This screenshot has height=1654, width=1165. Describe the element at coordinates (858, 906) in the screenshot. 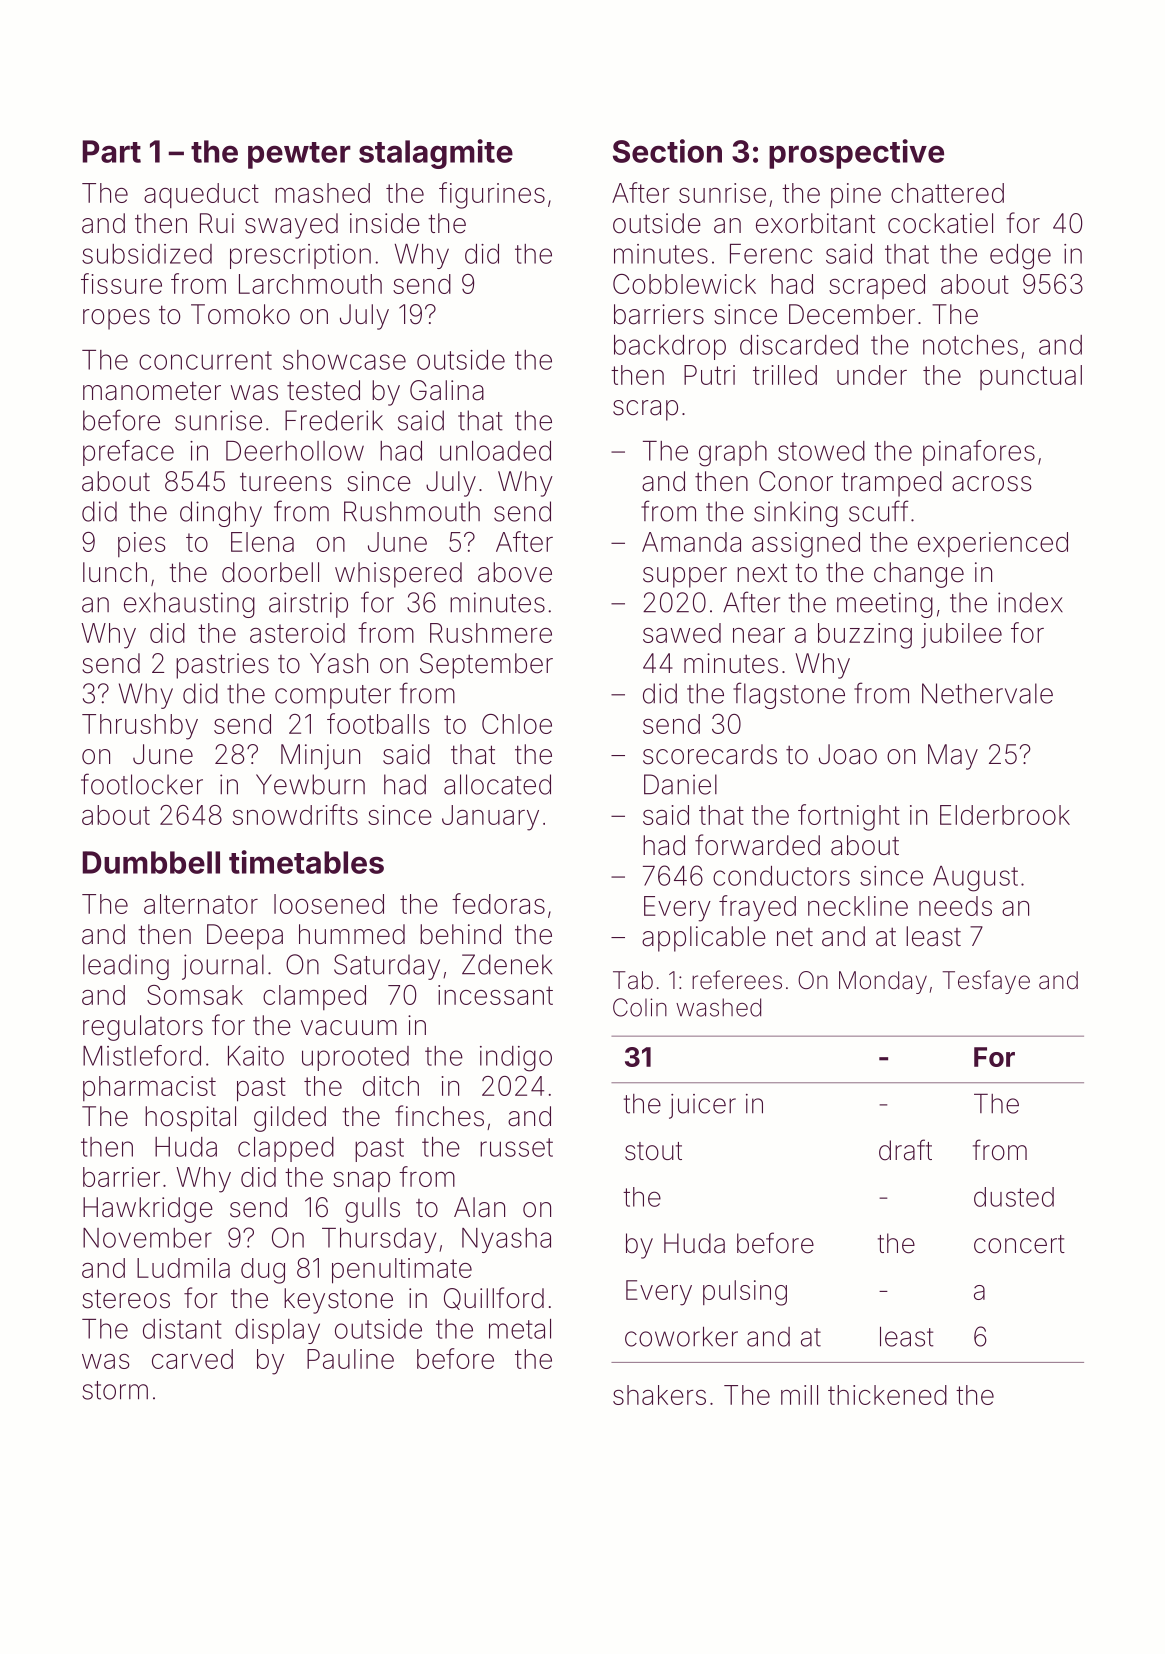

I see `neckline` at that location.
